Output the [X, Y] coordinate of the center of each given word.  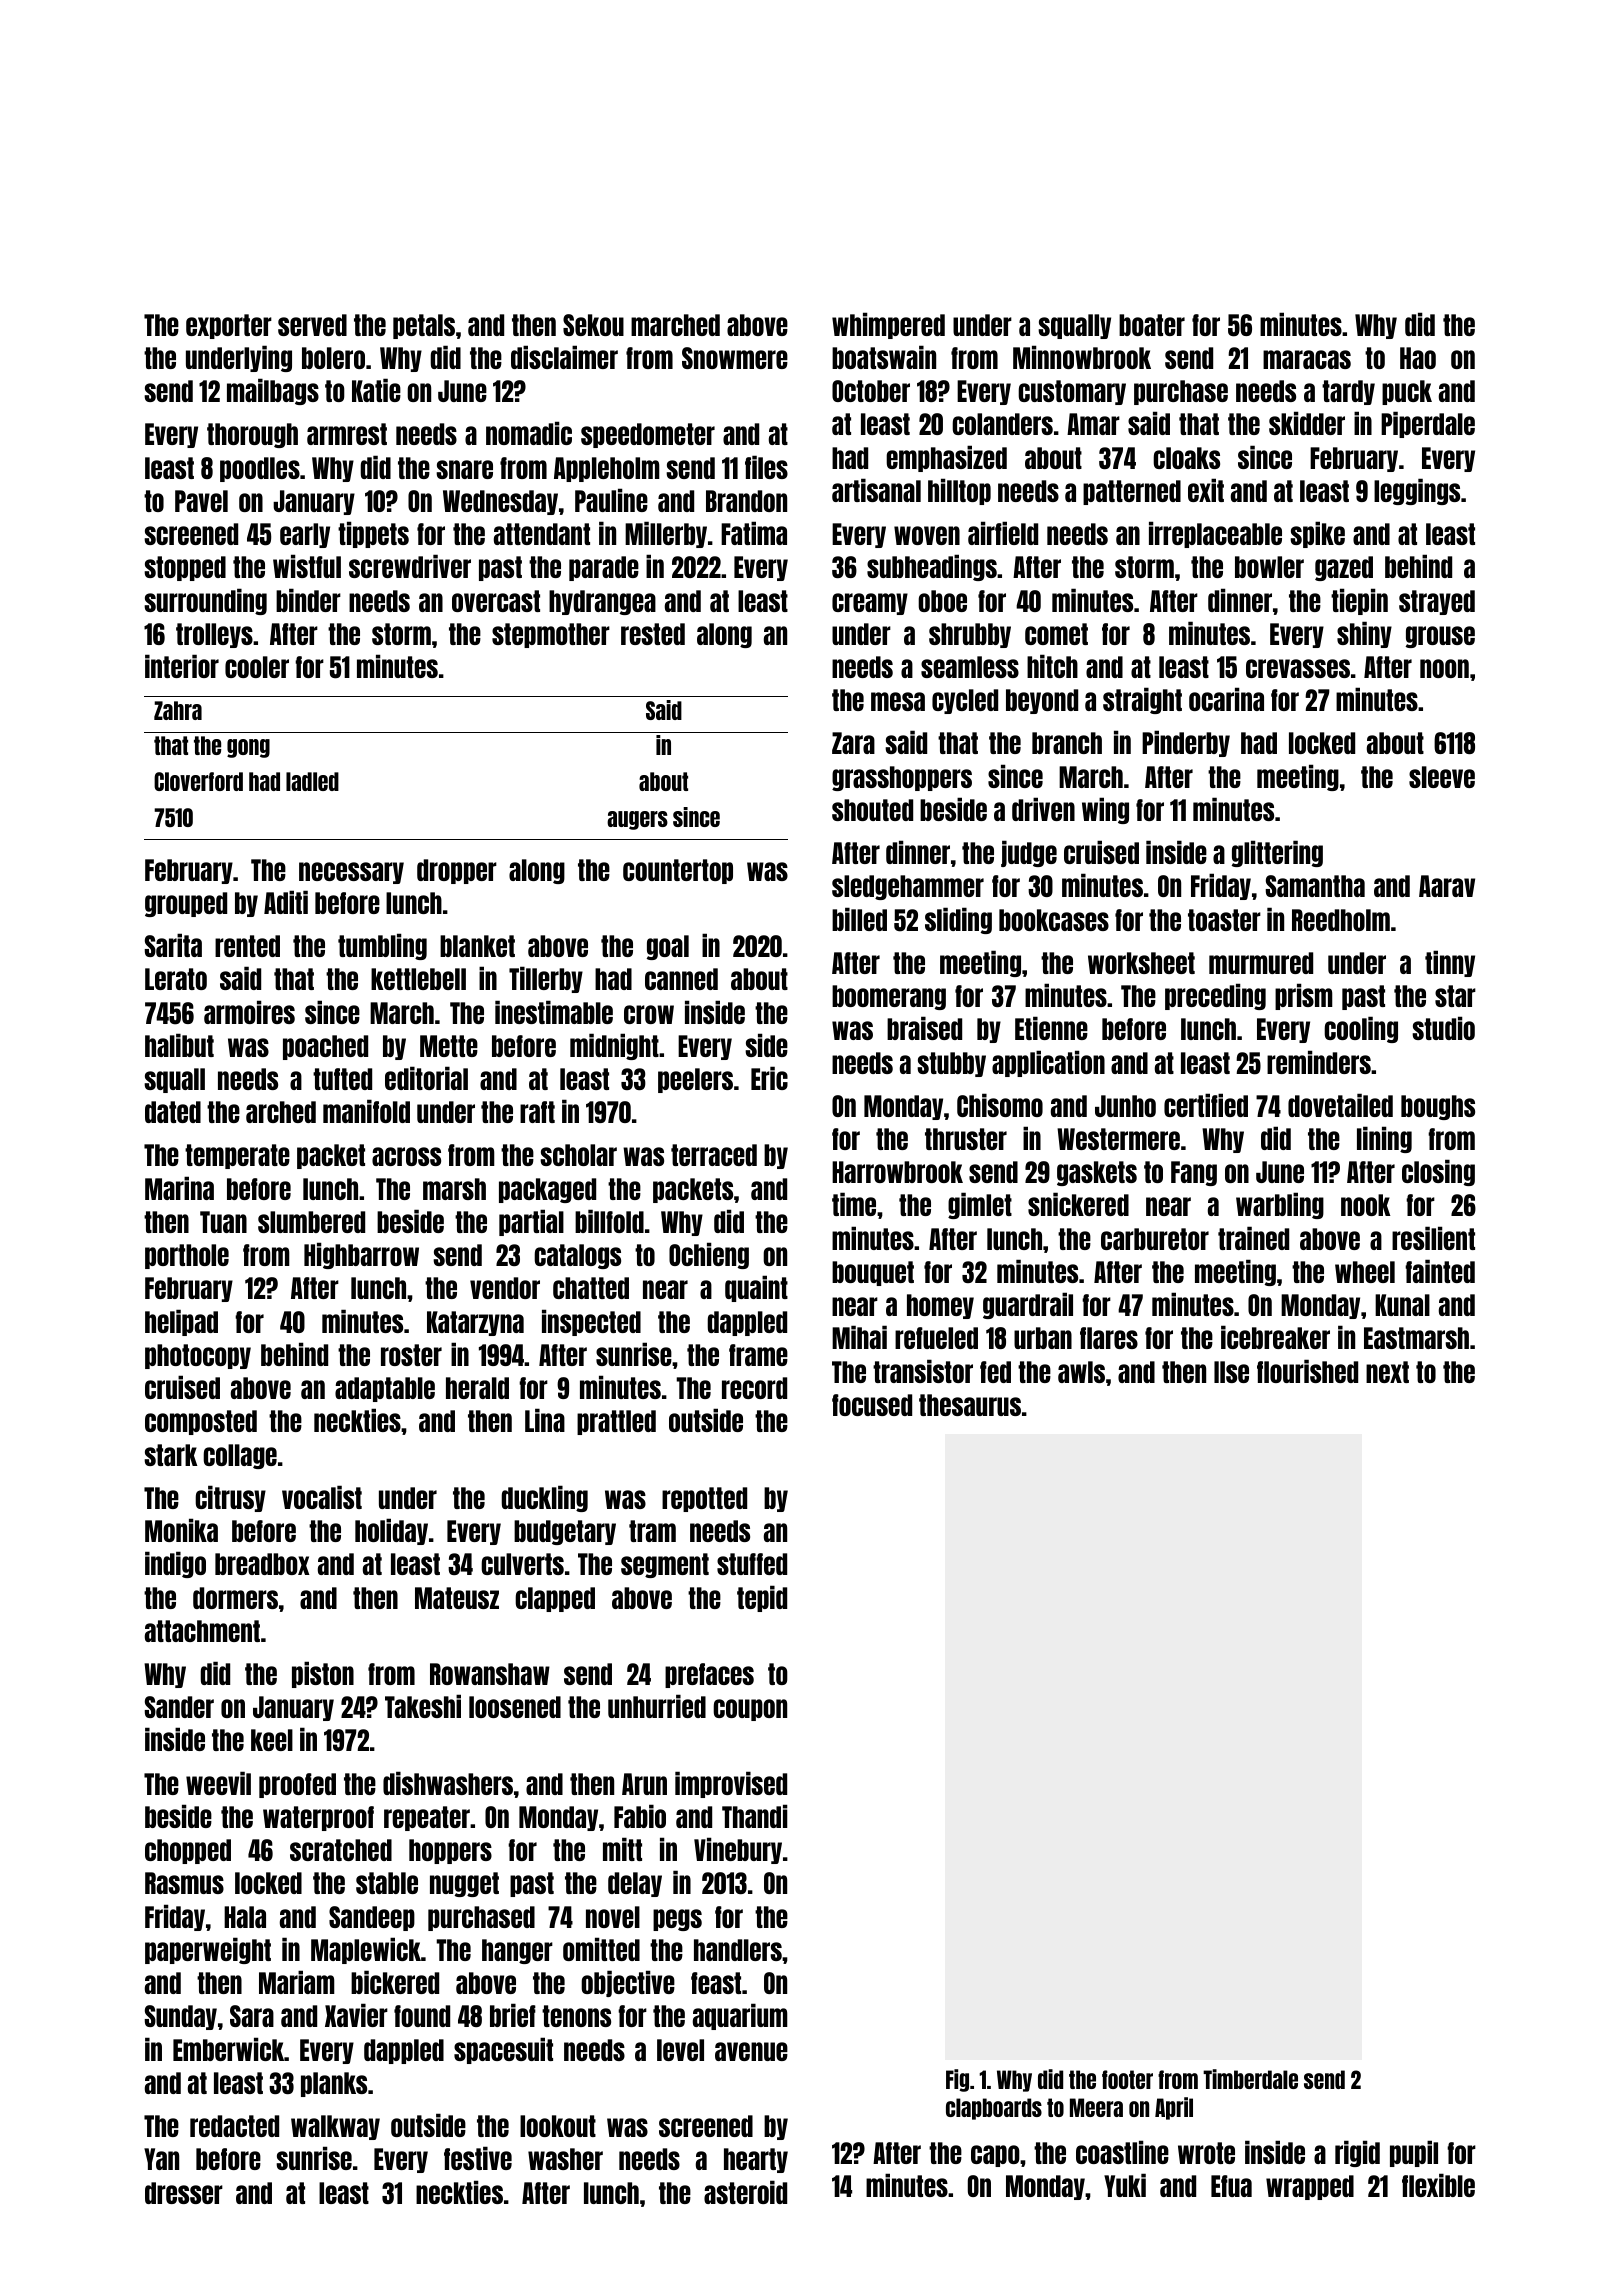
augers [637, 820]
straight [1142, 700]
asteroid [745, 2192]
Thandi [755, 1816]
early [305, 535]
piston [323, 1674]
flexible [1438, 2185]
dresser [184, 2193]
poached [325, 1047]
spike [1317, 534]
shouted [872, 810]
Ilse [1231, 1372]
